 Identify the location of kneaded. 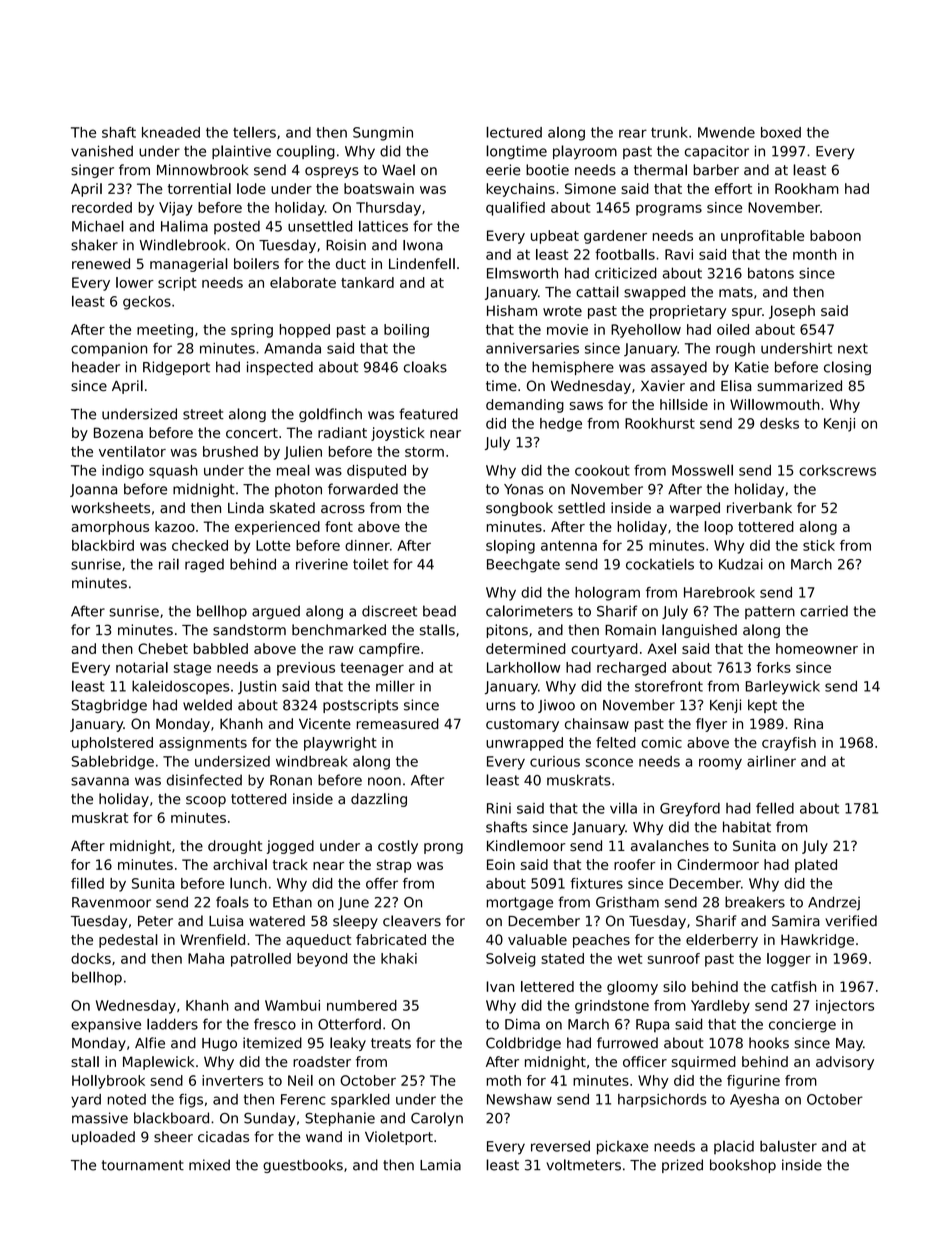
(171, 132).
